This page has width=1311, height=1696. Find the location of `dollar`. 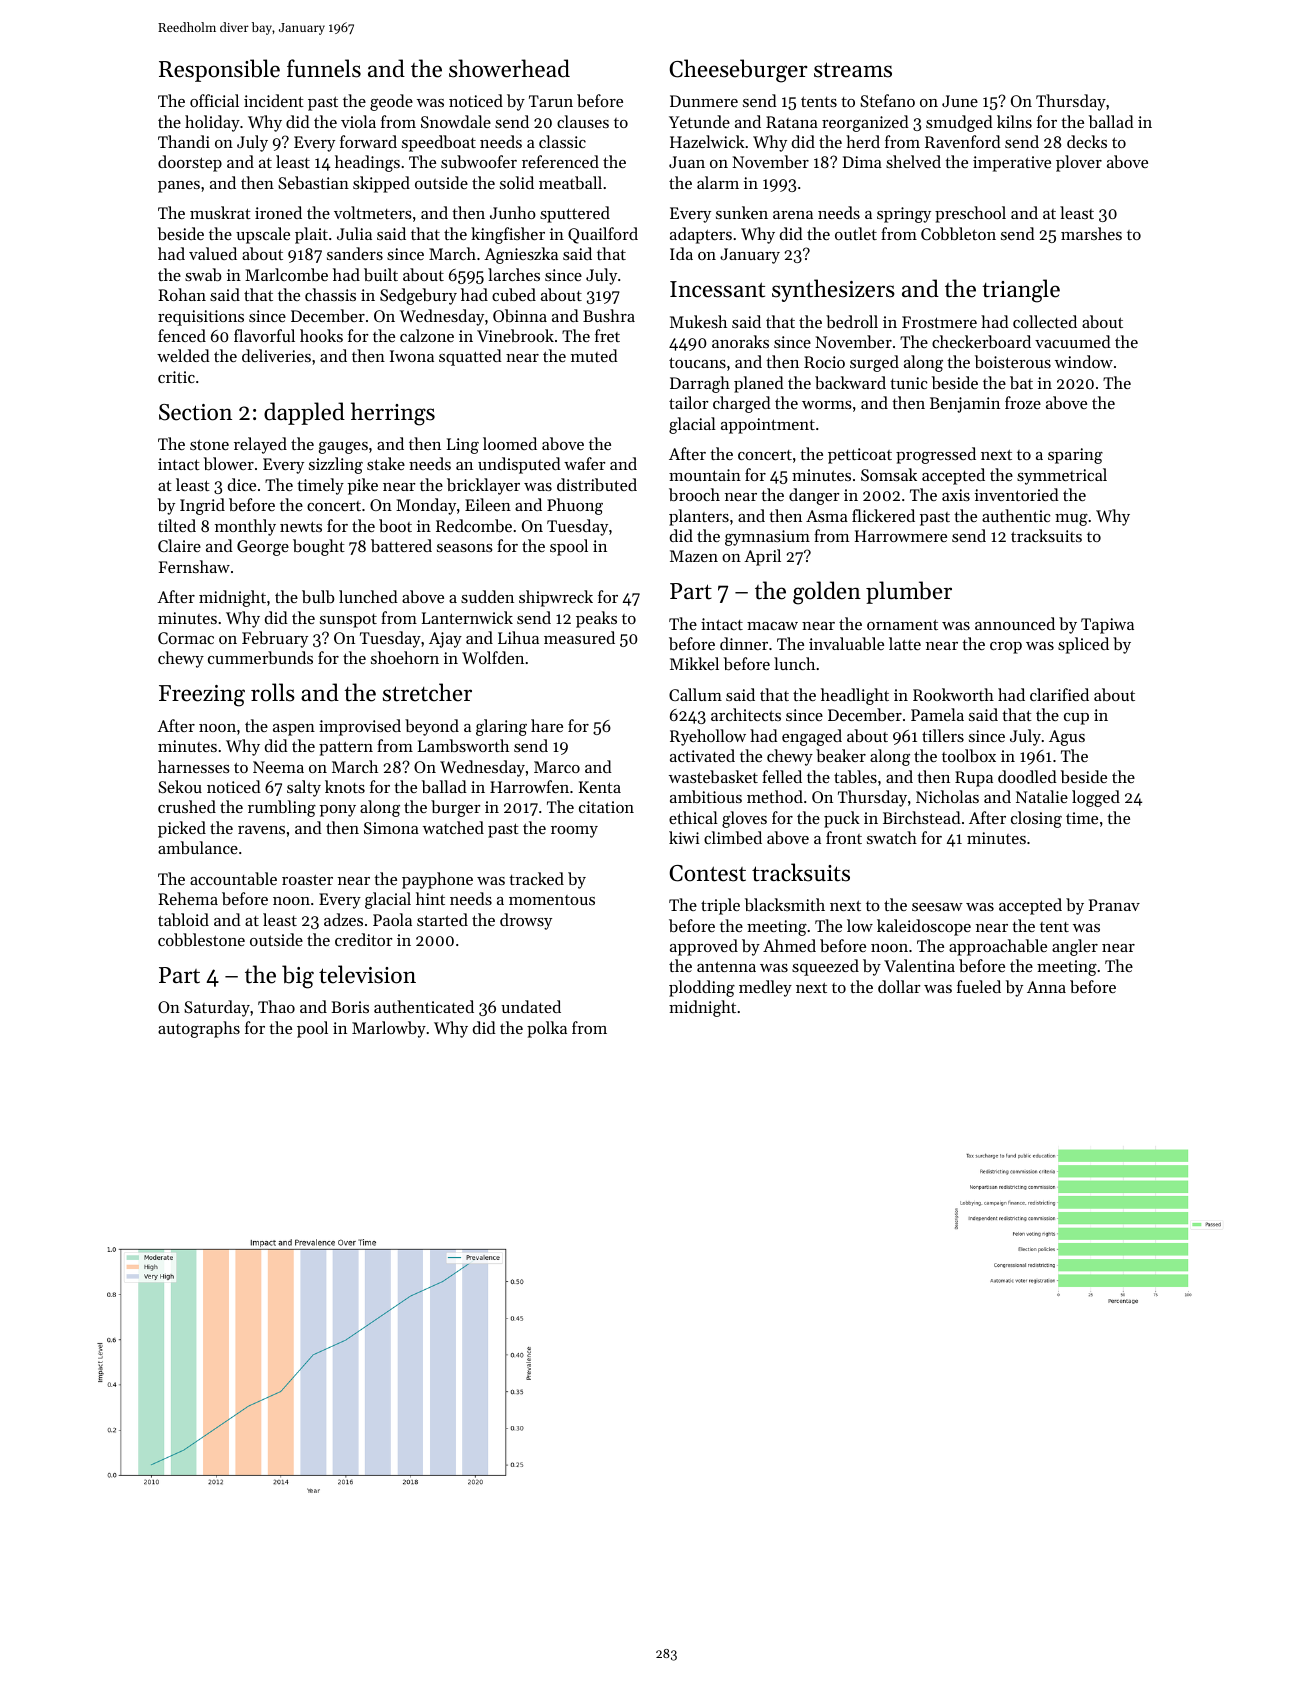

dollar is located at coordinates (899, 986).
